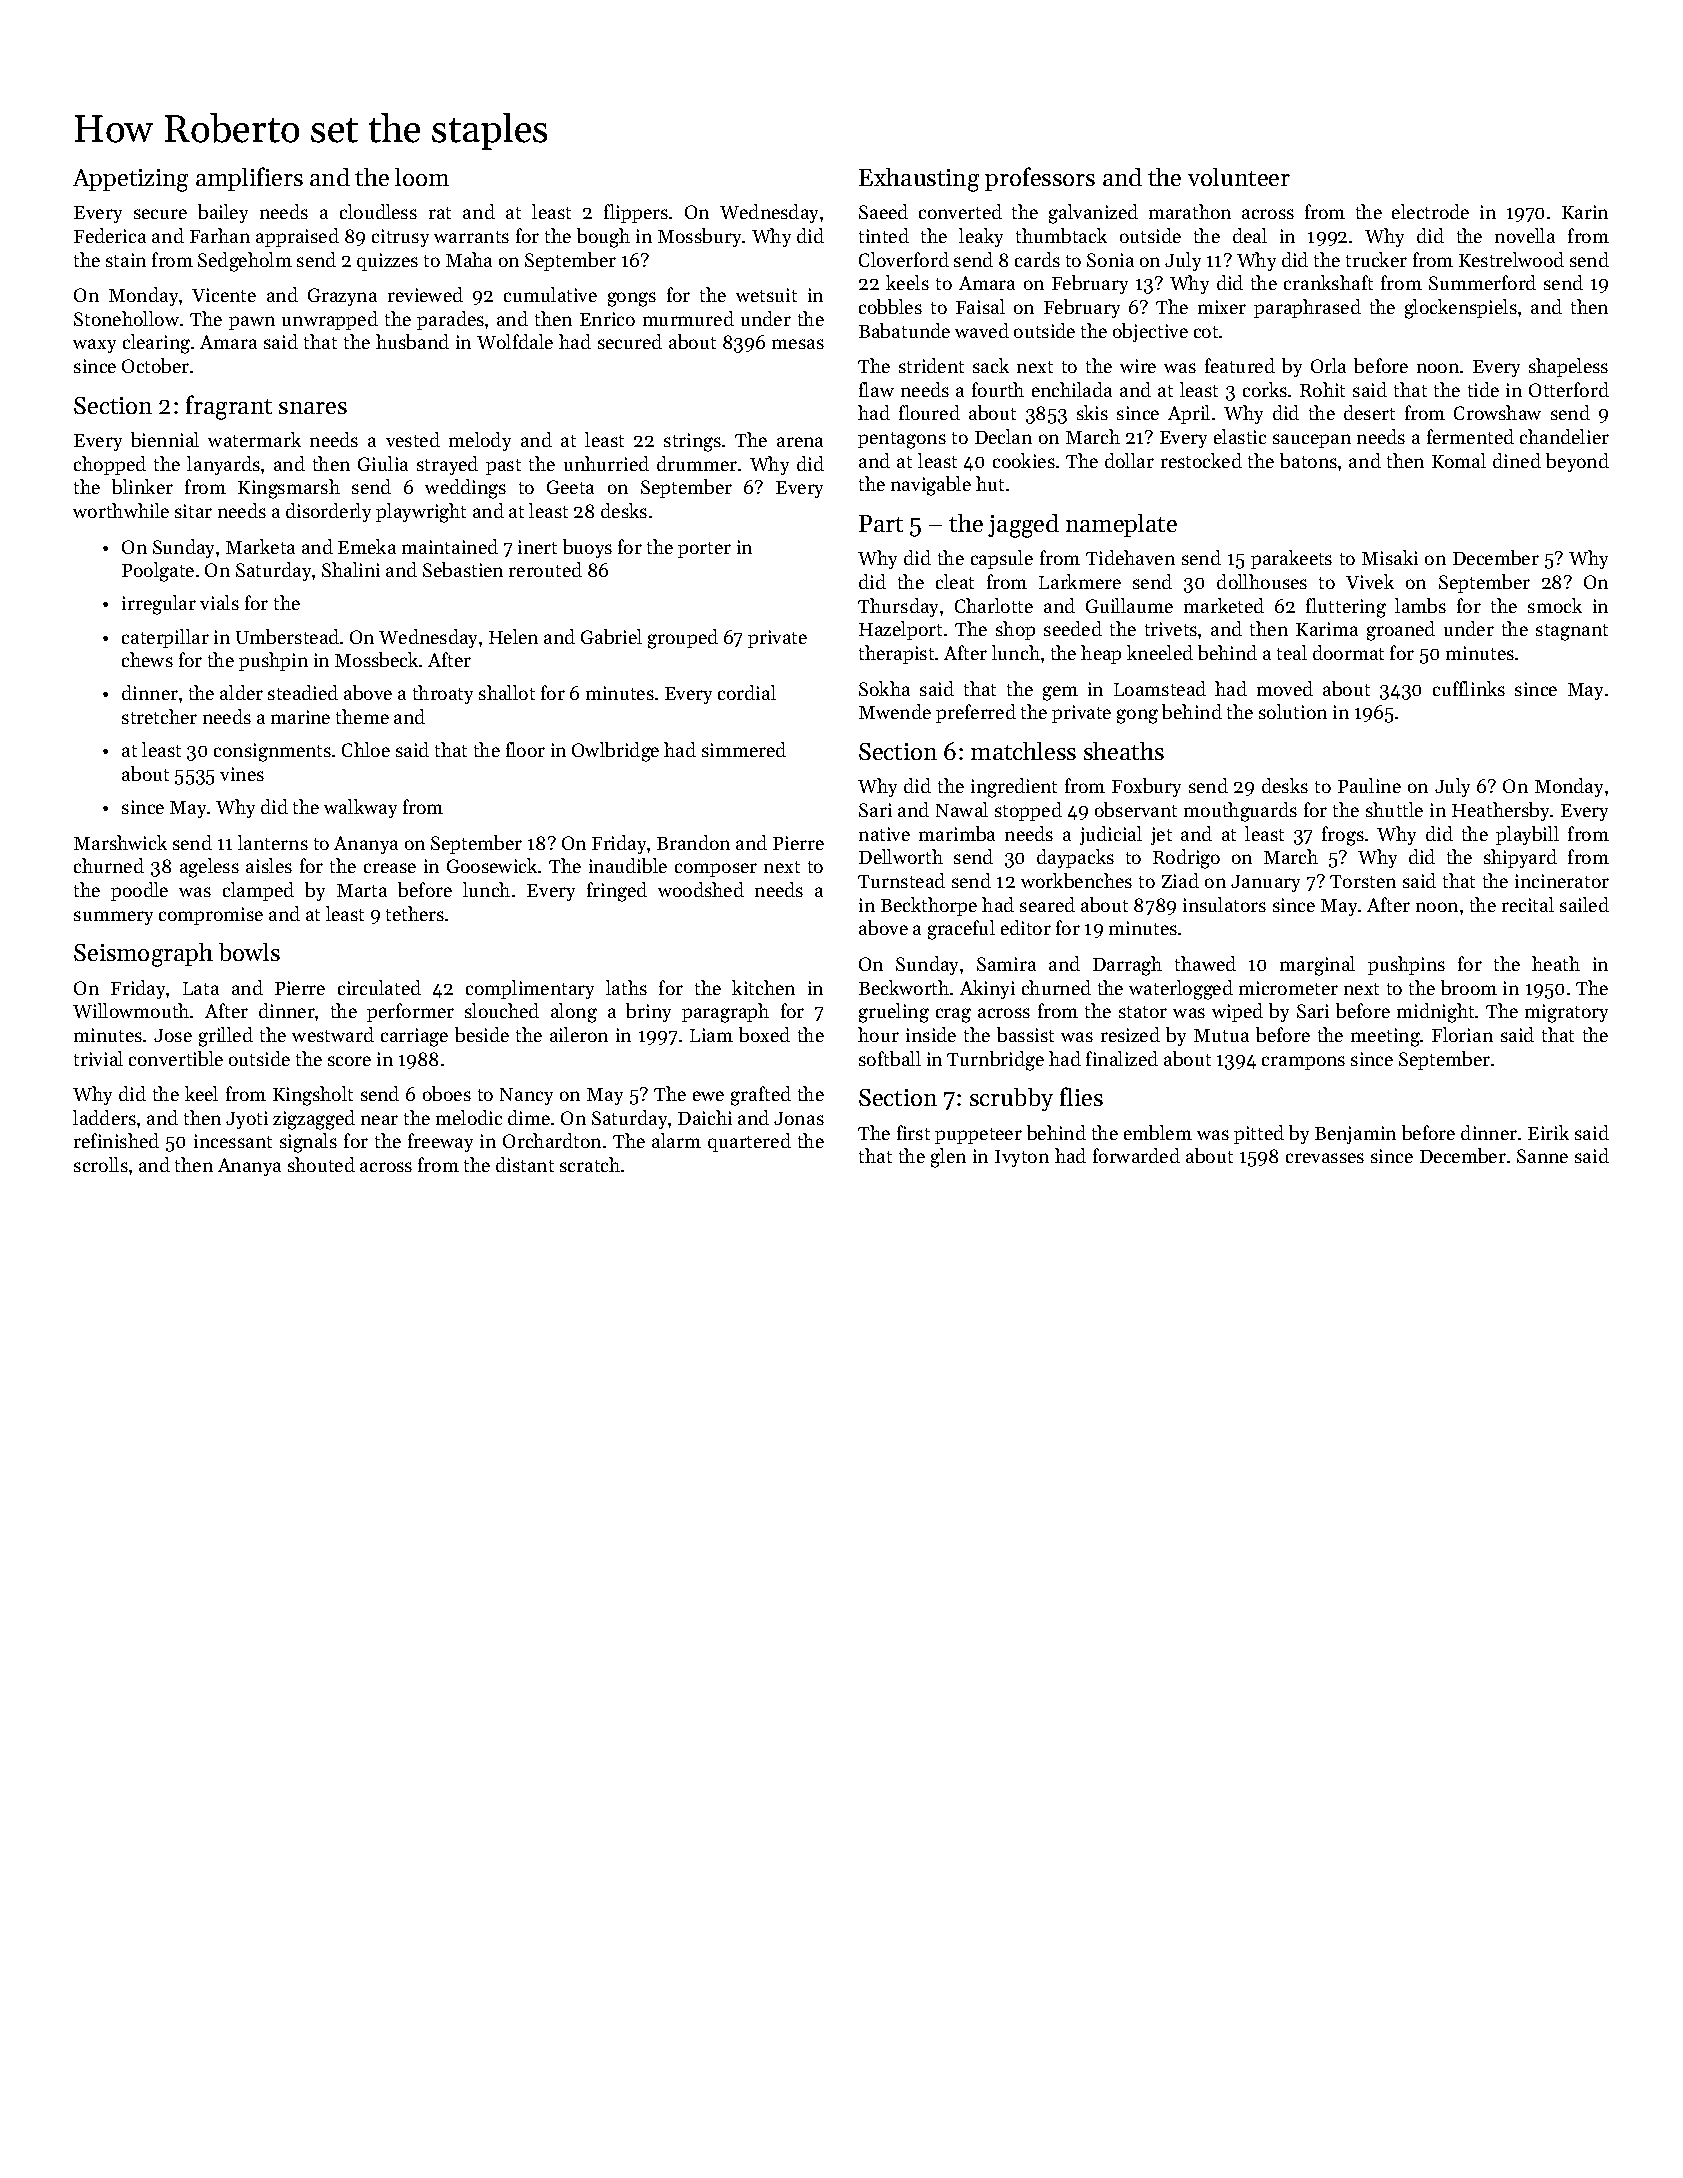  I want to click on grueling, so click(894, 1013).
